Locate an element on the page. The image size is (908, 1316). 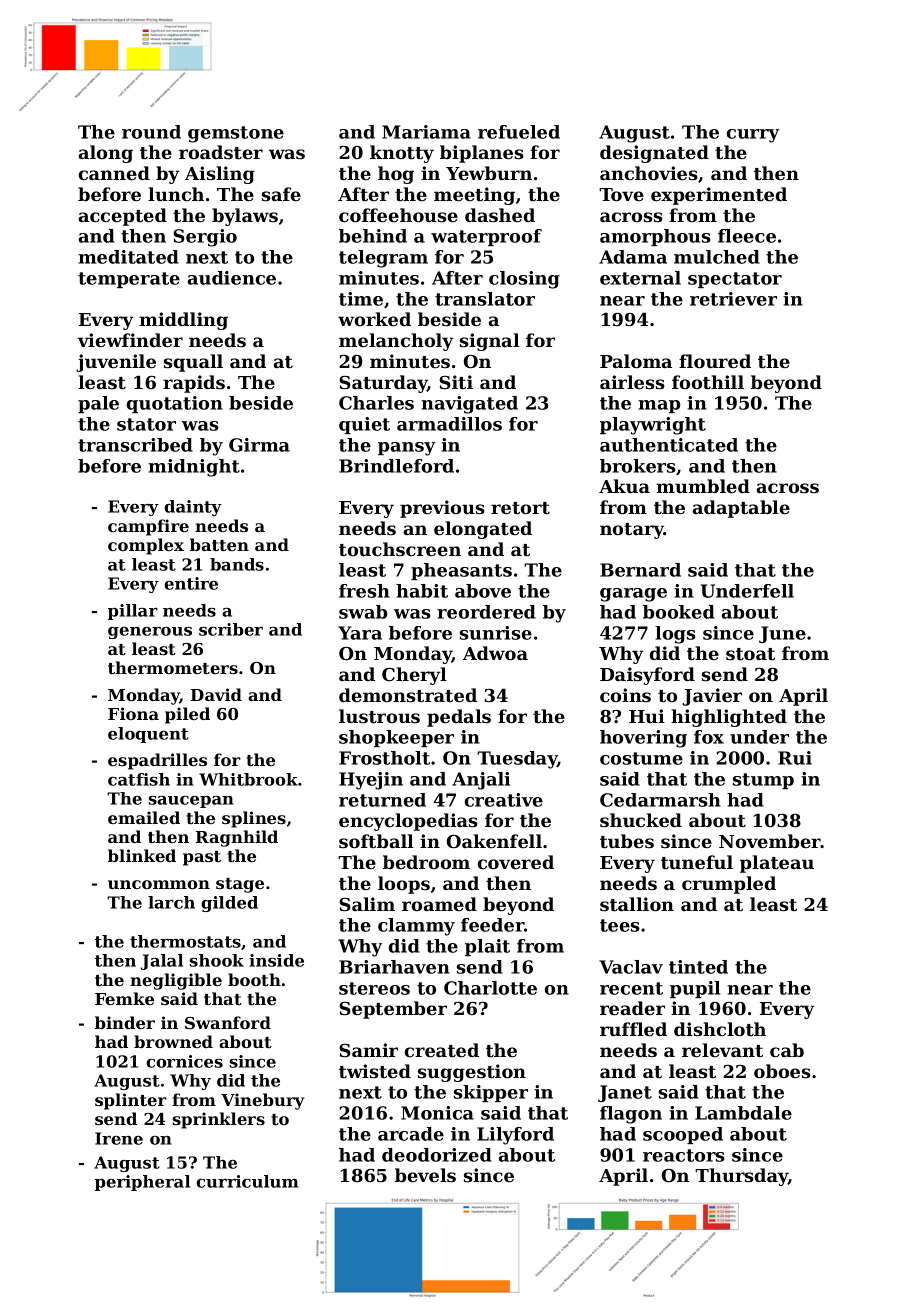
foothill is located at coordinates (708, 382).
